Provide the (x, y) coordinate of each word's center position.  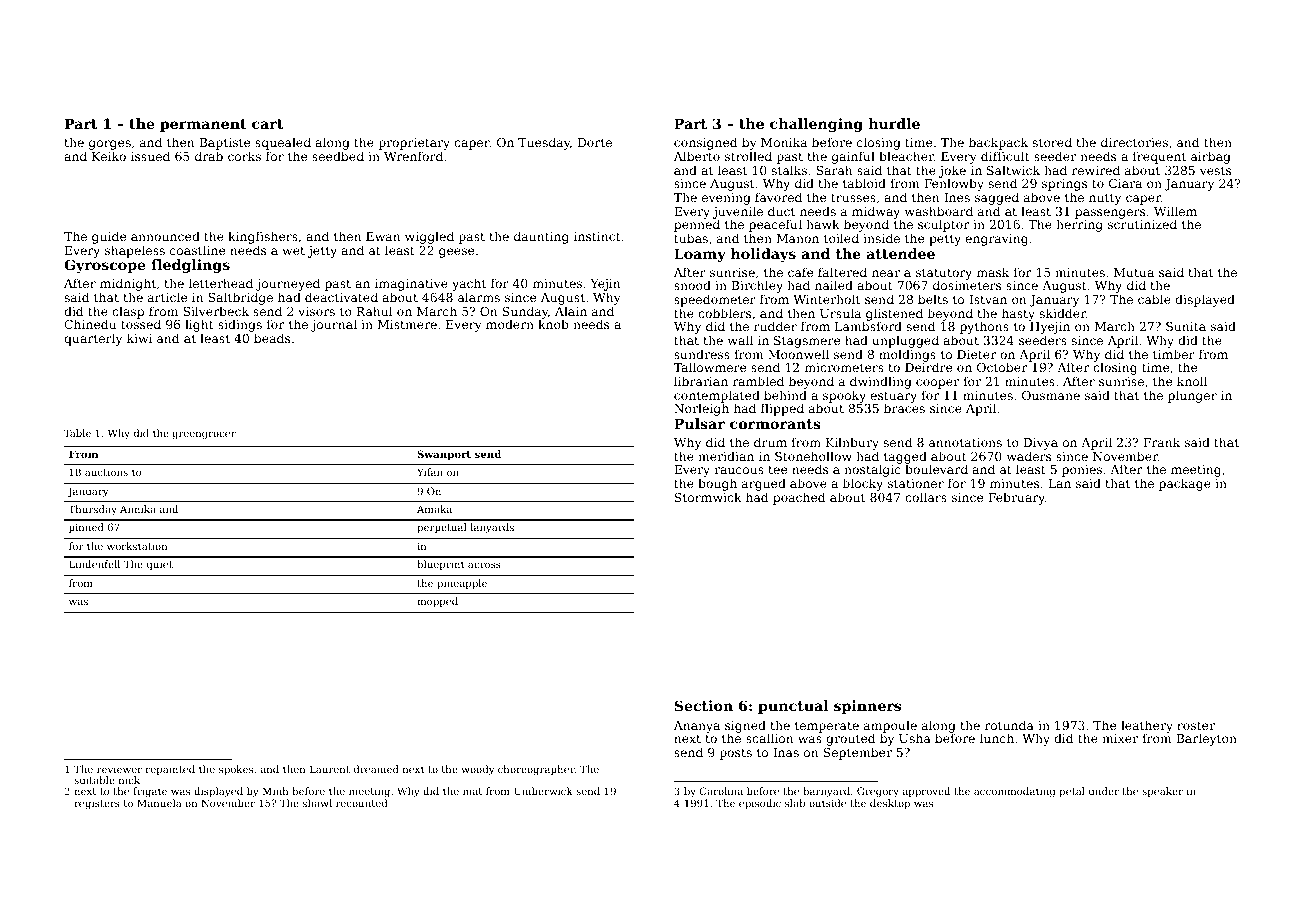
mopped (437, 602)
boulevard (936, 469)
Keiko (109, 156)
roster (1196, 725)
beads (272, 338)
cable (1154, 299)
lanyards (492, 528)
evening (726, 199)
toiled (841, 238)
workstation (137, 546)
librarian (701, 381)
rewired (1096, 170)
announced (165, 236)
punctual (793, 707)
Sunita (1186, 326)
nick (129, 780)
